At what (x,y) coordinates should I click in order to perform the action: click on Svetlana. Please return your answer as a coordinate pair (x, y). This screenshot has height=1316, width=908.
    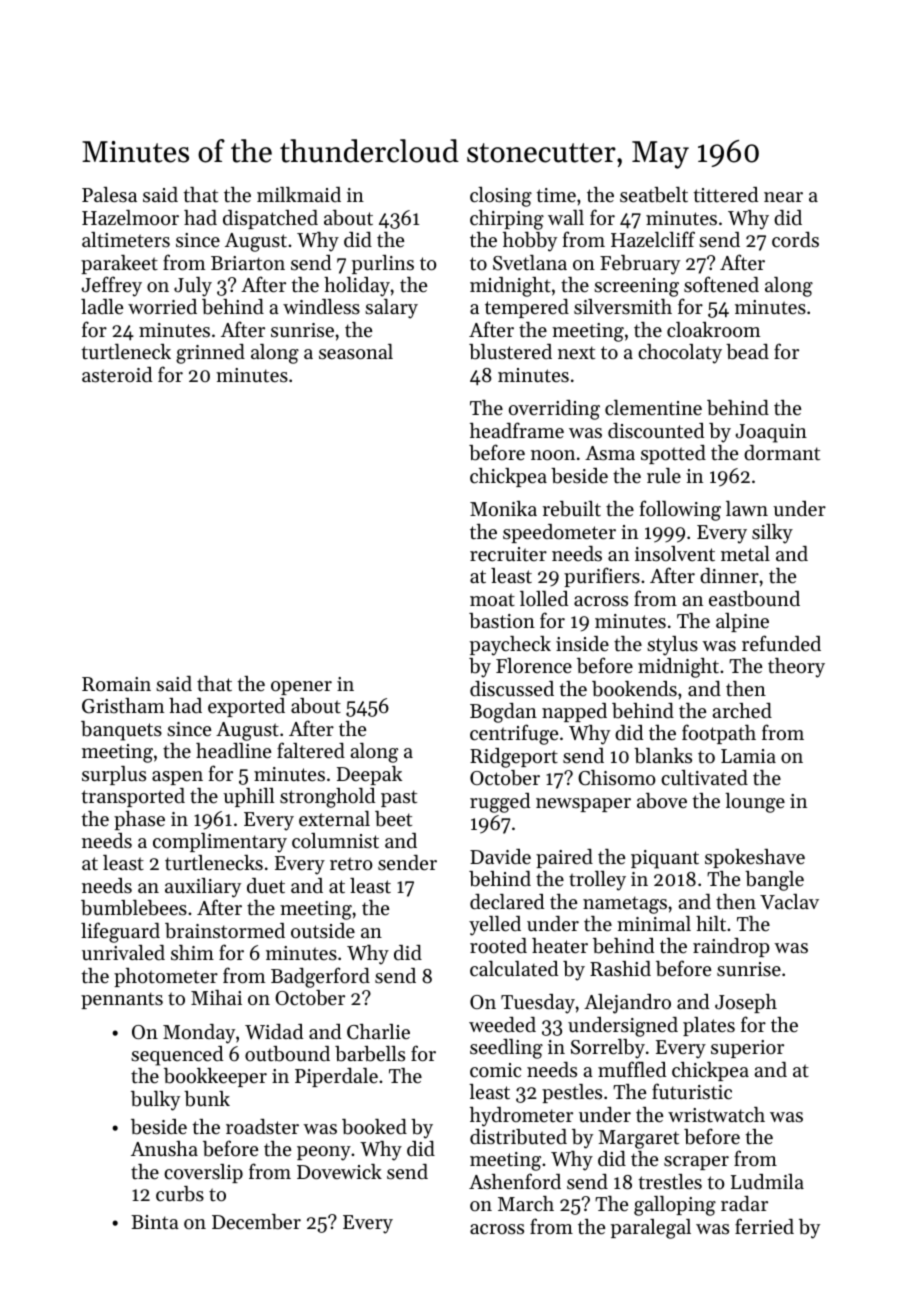
    Looking at the image, I should click on (530, 263).
